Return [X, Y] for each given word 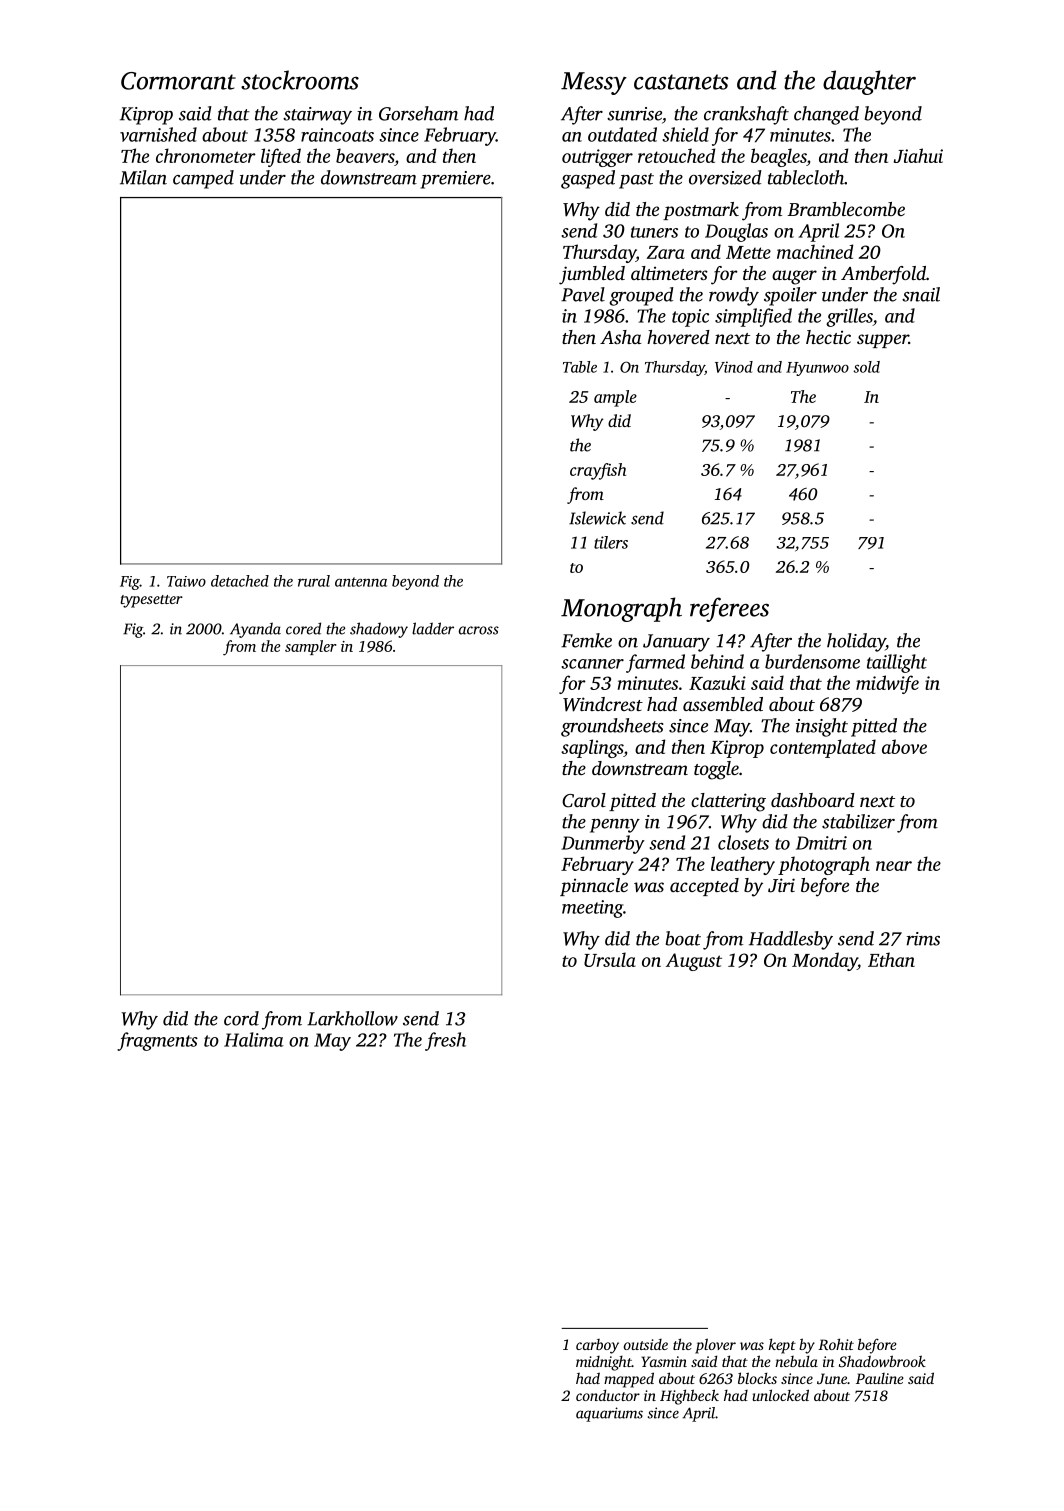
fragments [157, 1041]
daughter [869, 82]
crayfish [598, 471]
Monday [825, 961]
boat [683, 938]
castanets [681, 82]
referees [729, 609]
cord [241, 1018]
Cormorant [178, 81]
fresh [445, 1041]
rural [314, 581]
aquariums [609, 1414]
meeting [592, 909]
